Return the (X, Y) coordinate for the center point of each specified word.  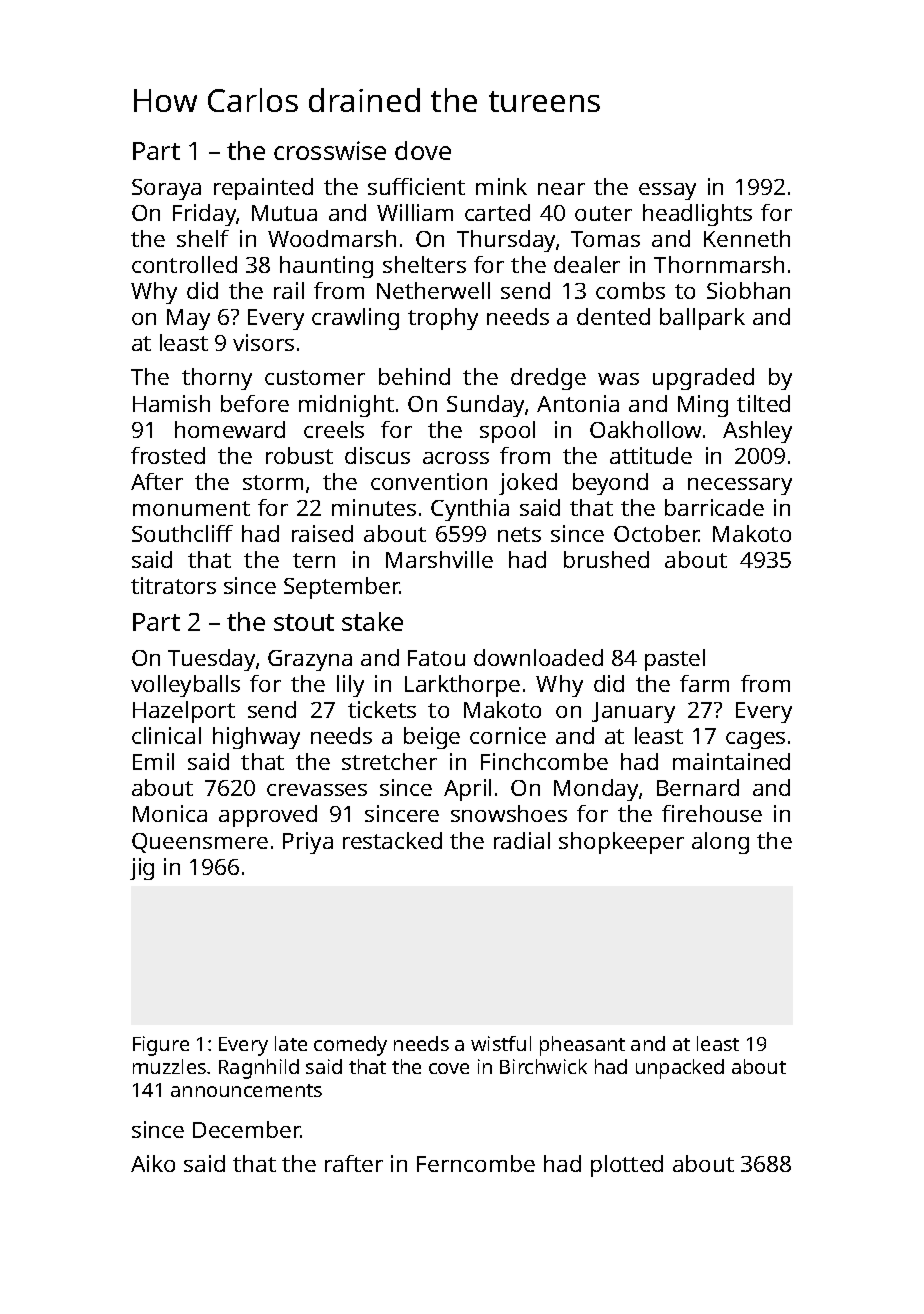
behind (414, 376)
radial (522, 840)
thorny (217, 379)
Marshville (439, 559)
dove (423, 150)
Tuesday (211, 660)
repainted (263, 189)
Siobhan (748, 290)
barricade (714, 507)
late (291, 1043)
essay (667, 191)
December (247, 1129)
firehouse (712, 813)
